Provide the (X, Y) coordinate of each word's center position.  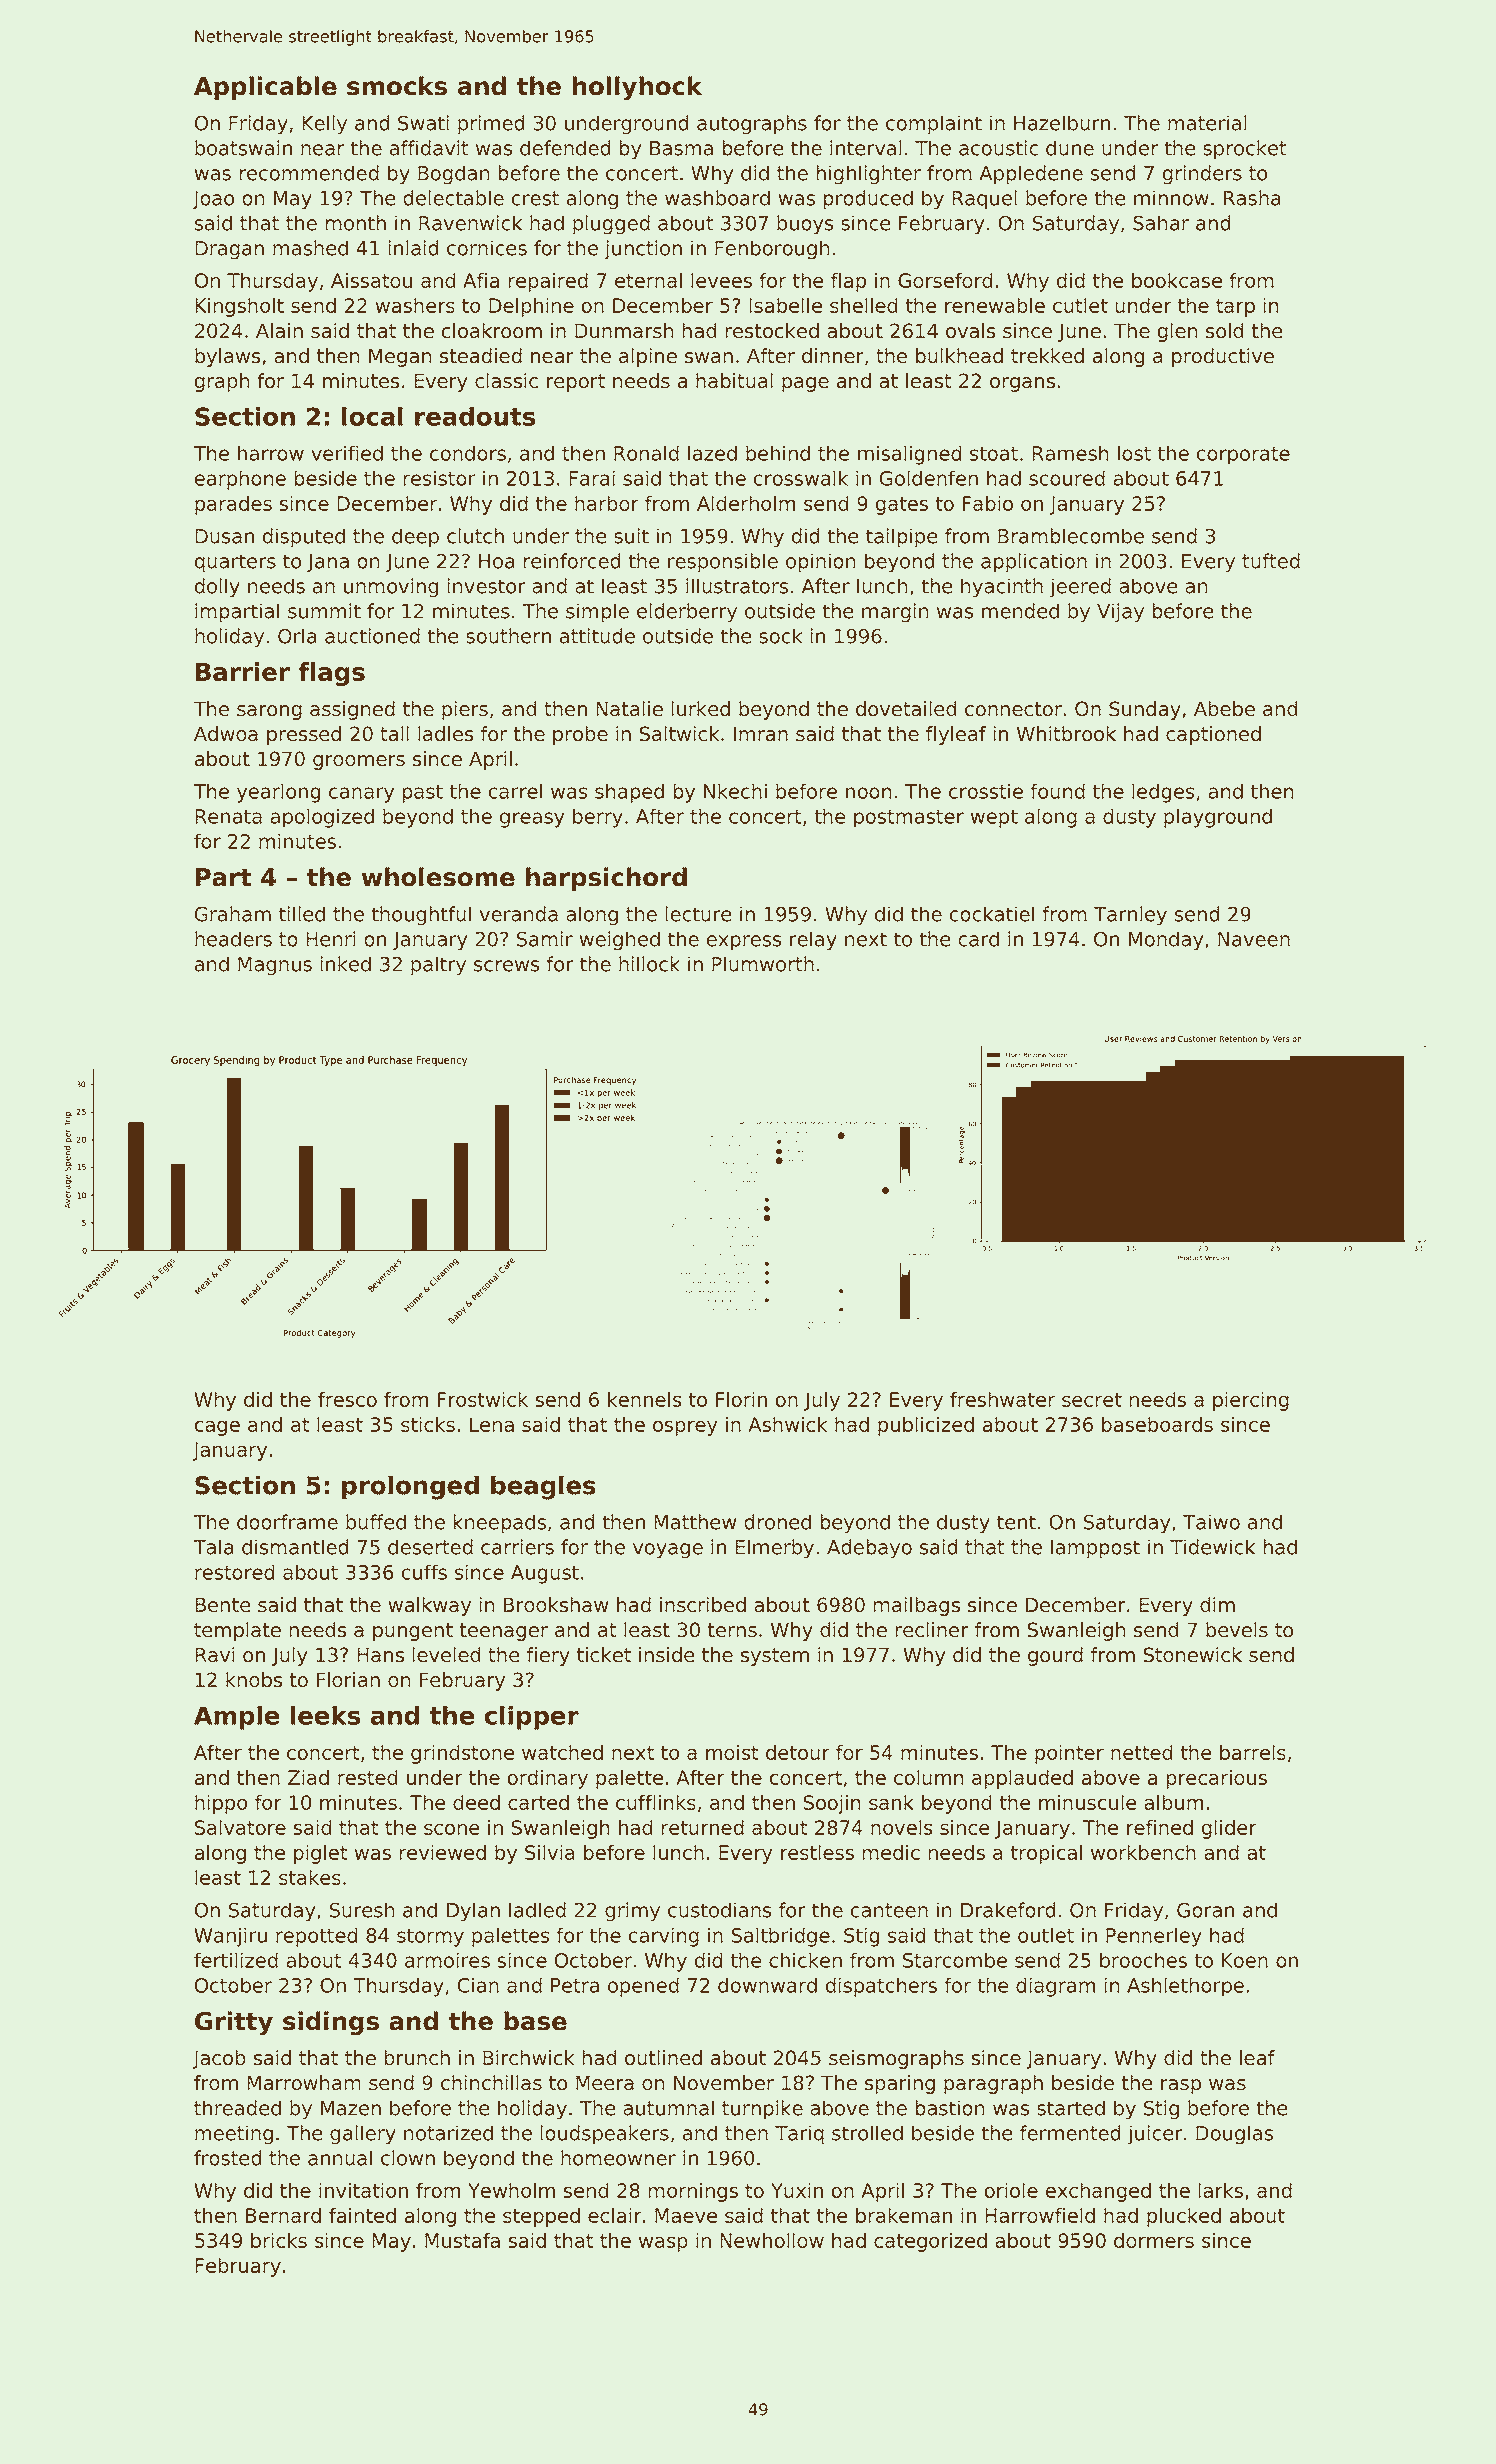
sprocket (1245, 150)
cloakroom (491, 331)
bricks (279, 2240)
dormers (1154, 2240)
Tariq (799, 2135)
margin (895, 613)
